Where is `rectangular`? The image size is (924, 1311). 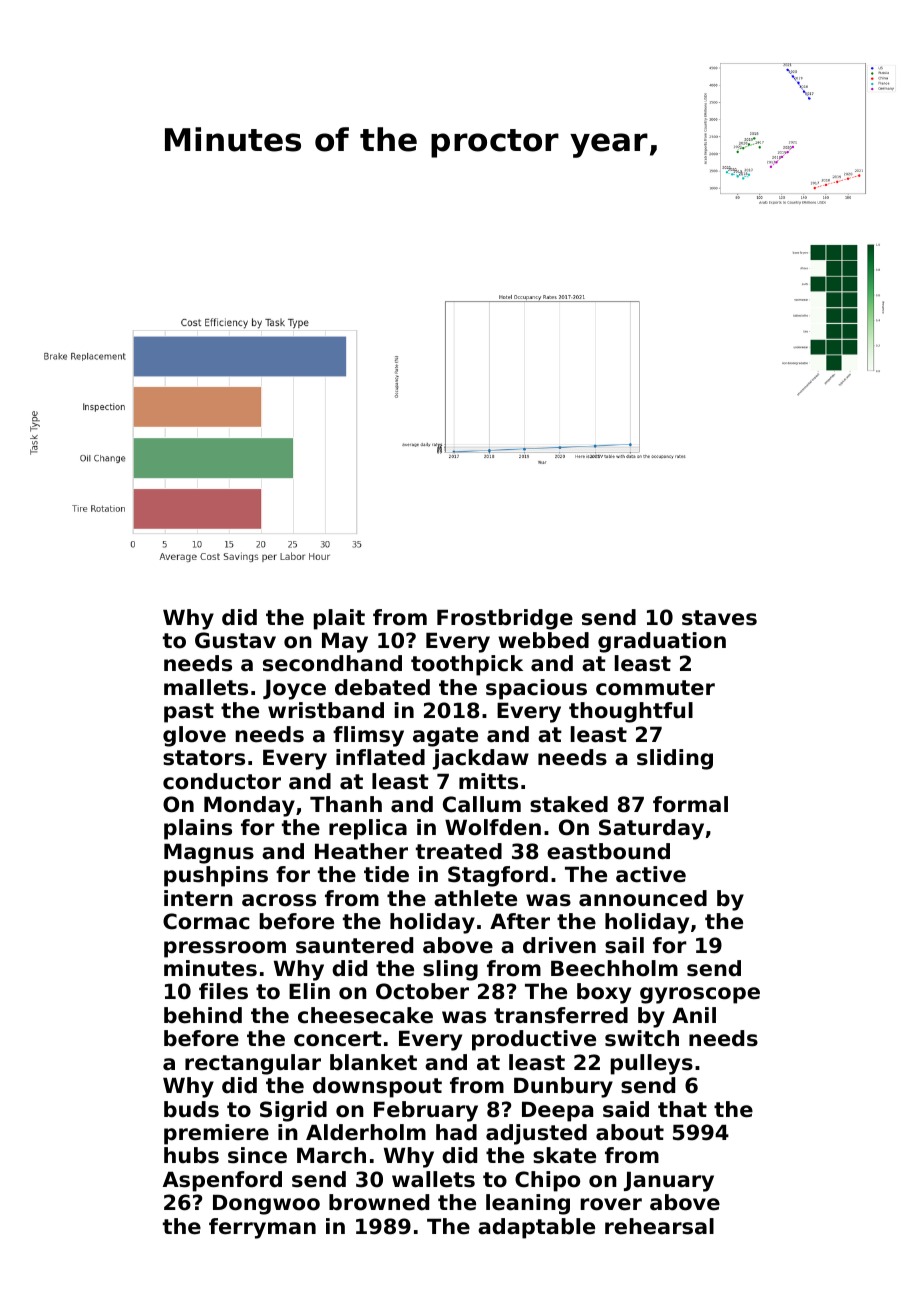
rectangular is located at coordinates (253, 1064).
